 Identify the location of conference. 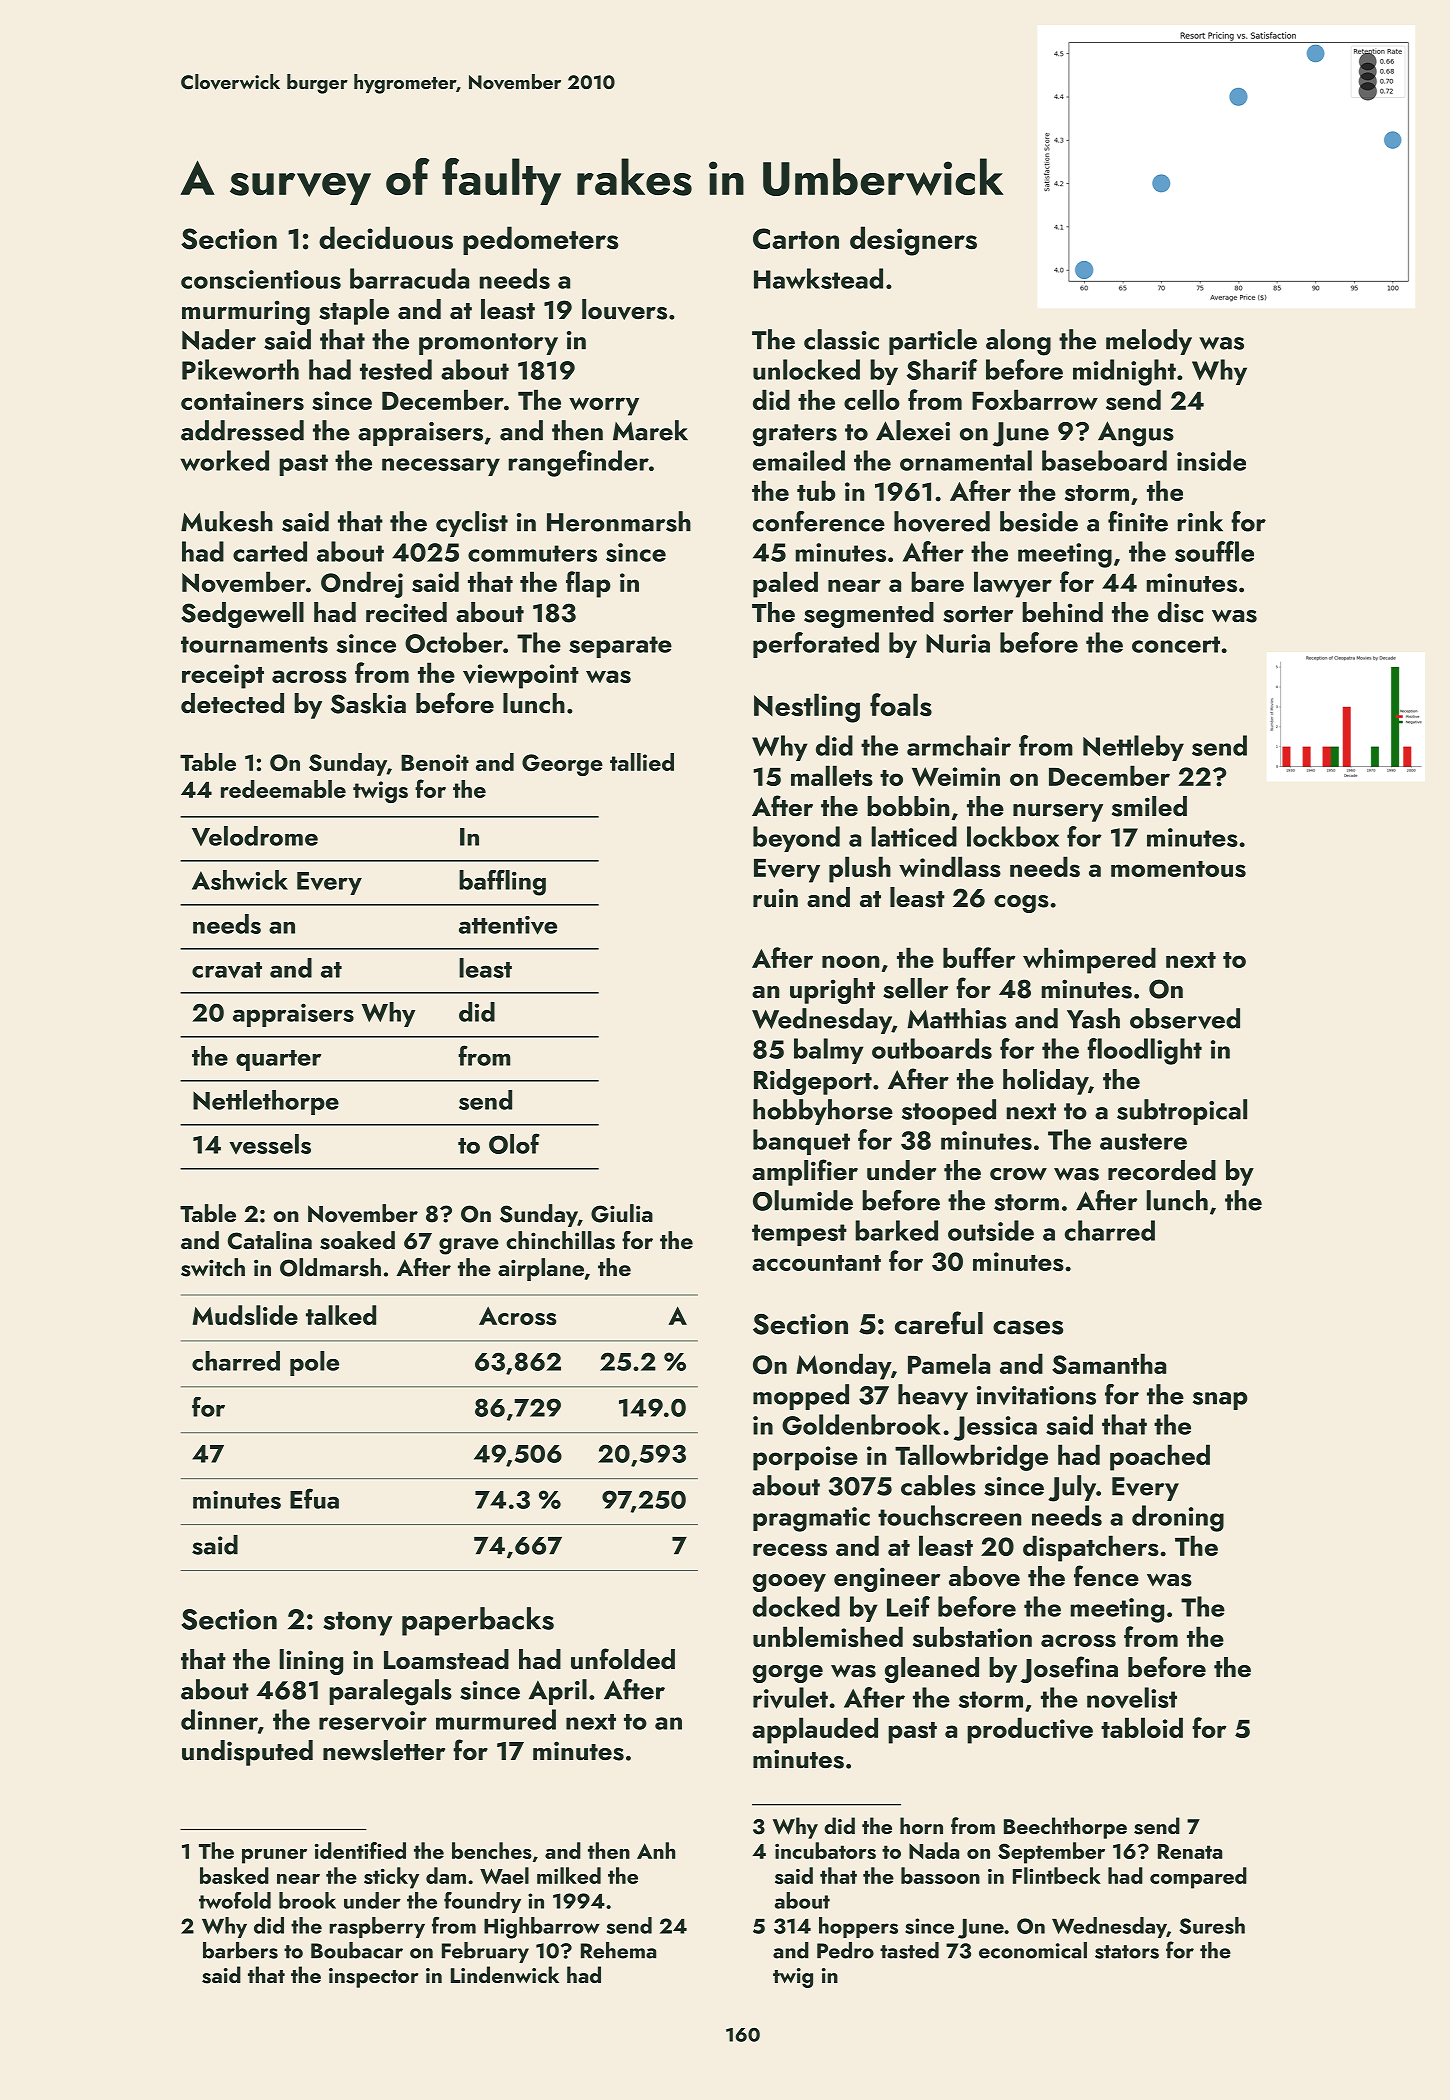
(819, 521).
